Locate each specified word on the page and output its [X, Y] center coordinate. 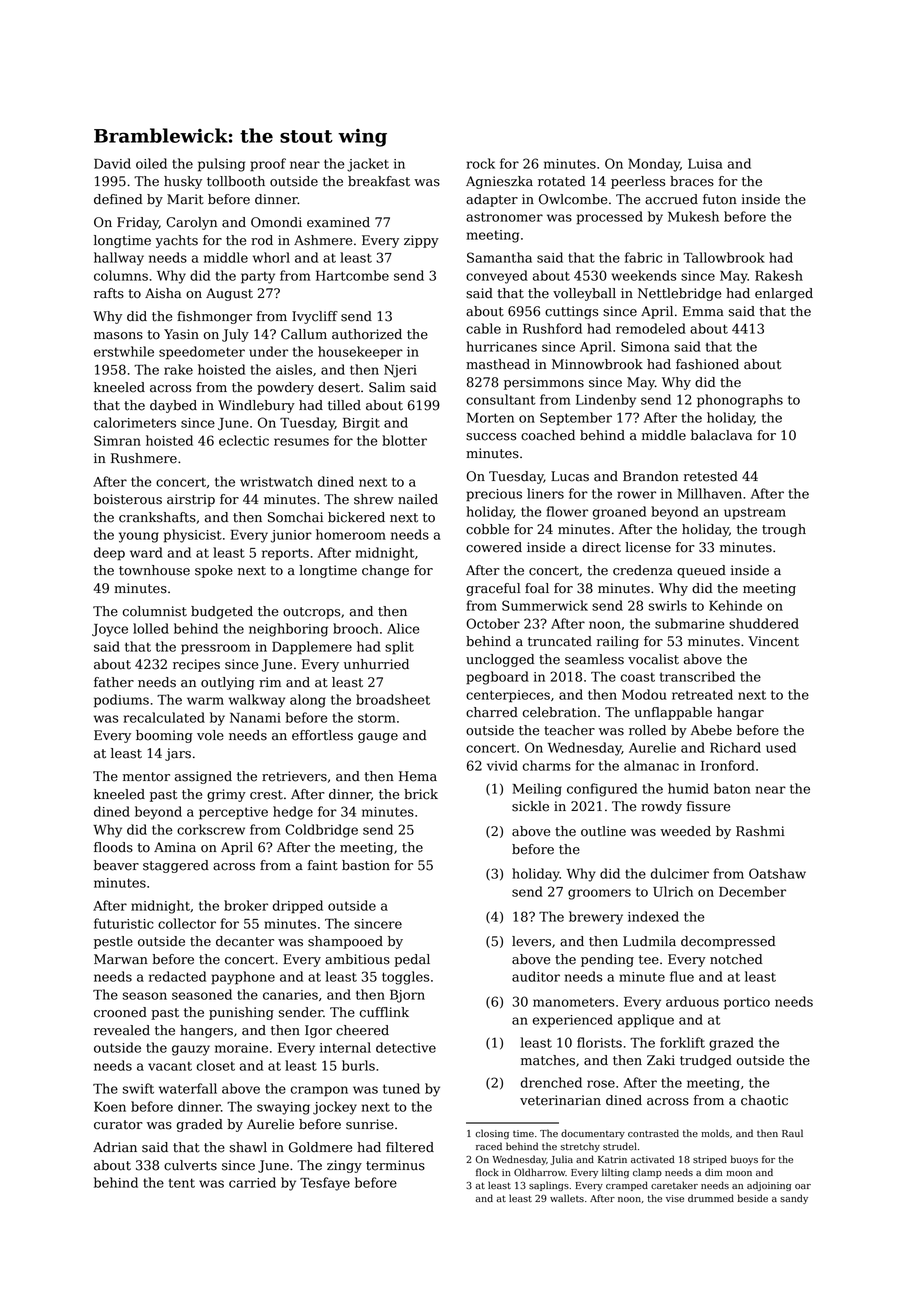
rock [481, 163]
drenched [551, 1082]
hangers [206, 1031]
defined [118, 199]
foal [537, 588]
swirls [668, 605]
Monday [654, 165]
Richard [735, 747]
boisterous [128, 499]
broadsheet [393, 699]
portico [747, 1003]
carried [252, 1182]
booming [164, 736]
